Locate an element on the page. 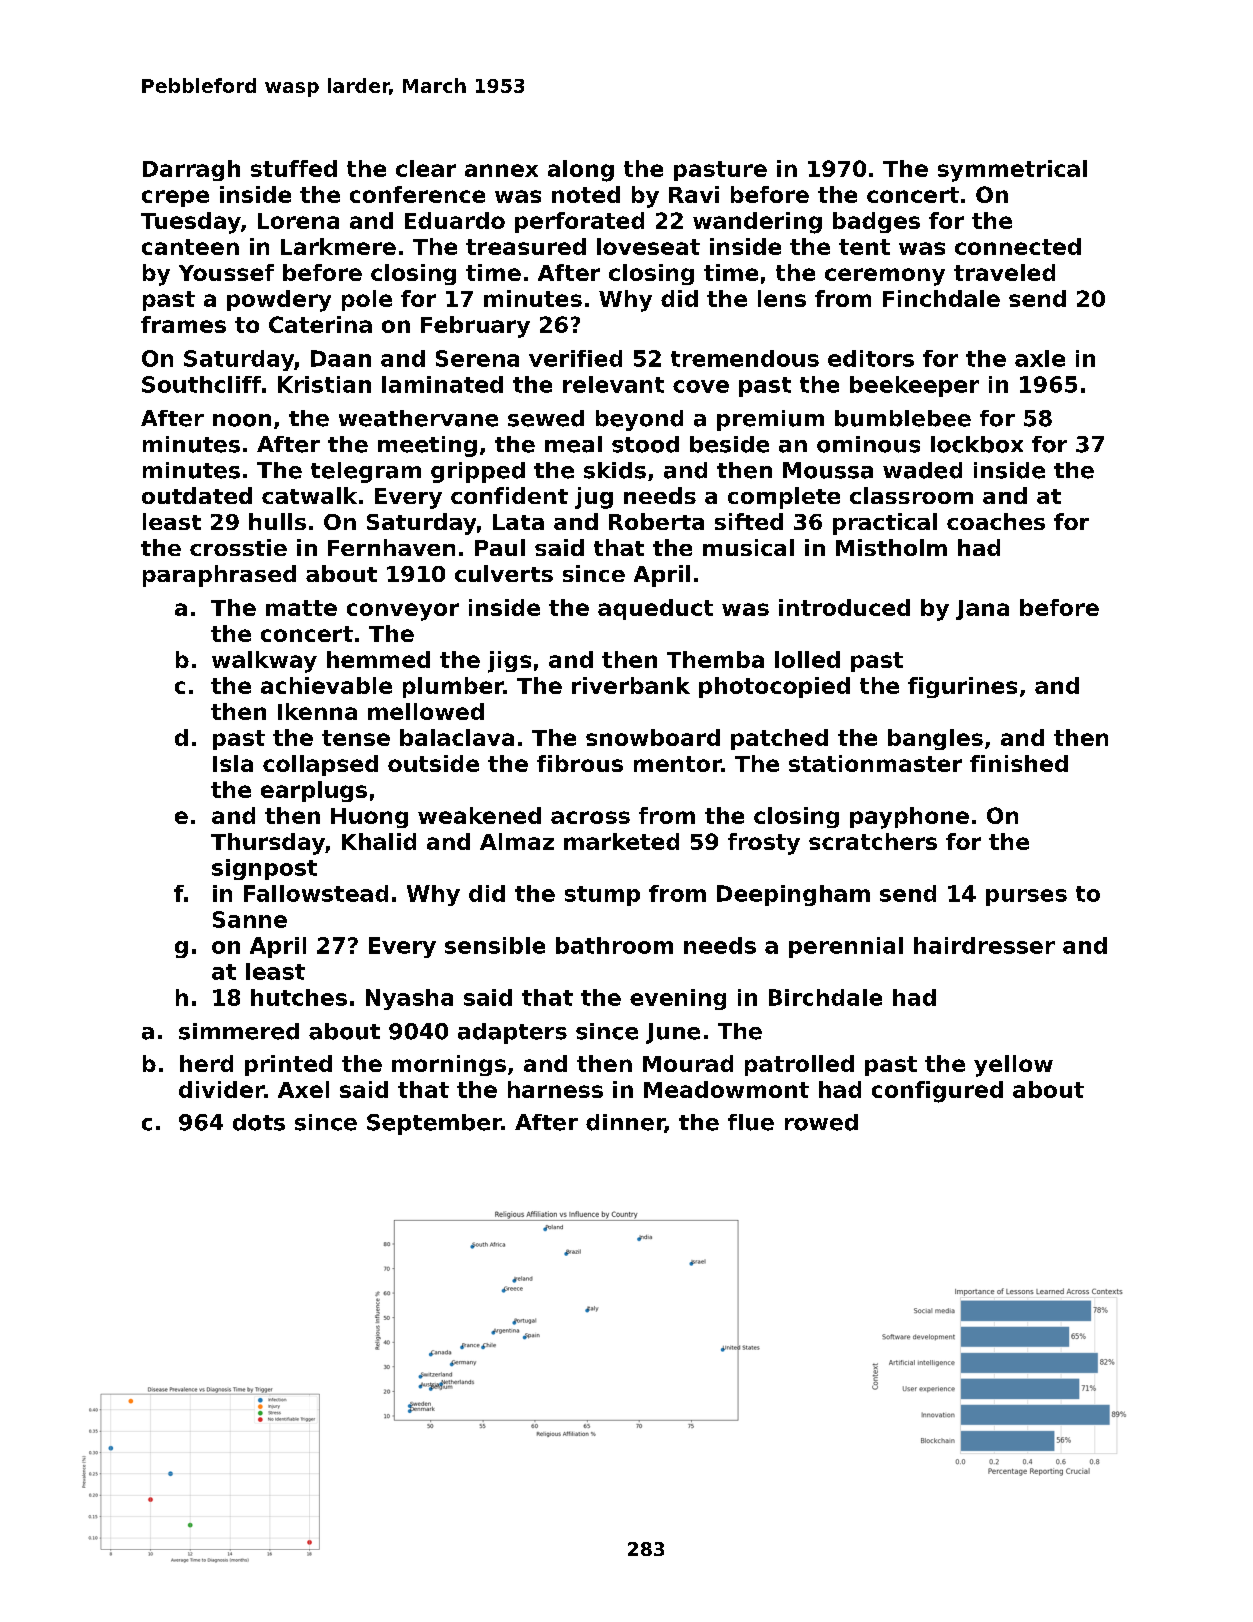 This image has width=1253, height=1622. symmetrical is located at coordinates (1012, 171).
